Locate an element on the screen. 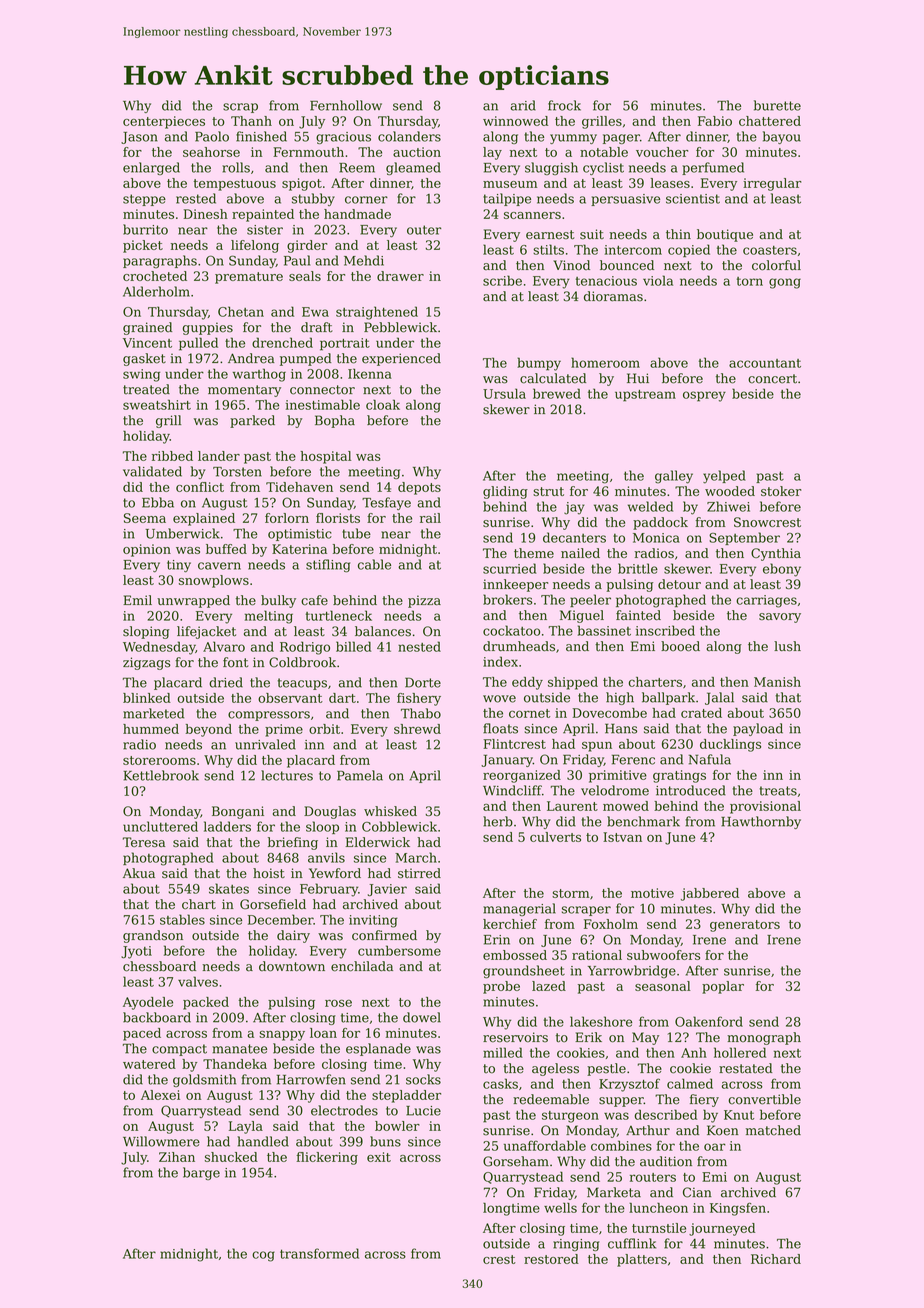 The image size is (924, 1308). cog is located at coordinates (263, 1256).
